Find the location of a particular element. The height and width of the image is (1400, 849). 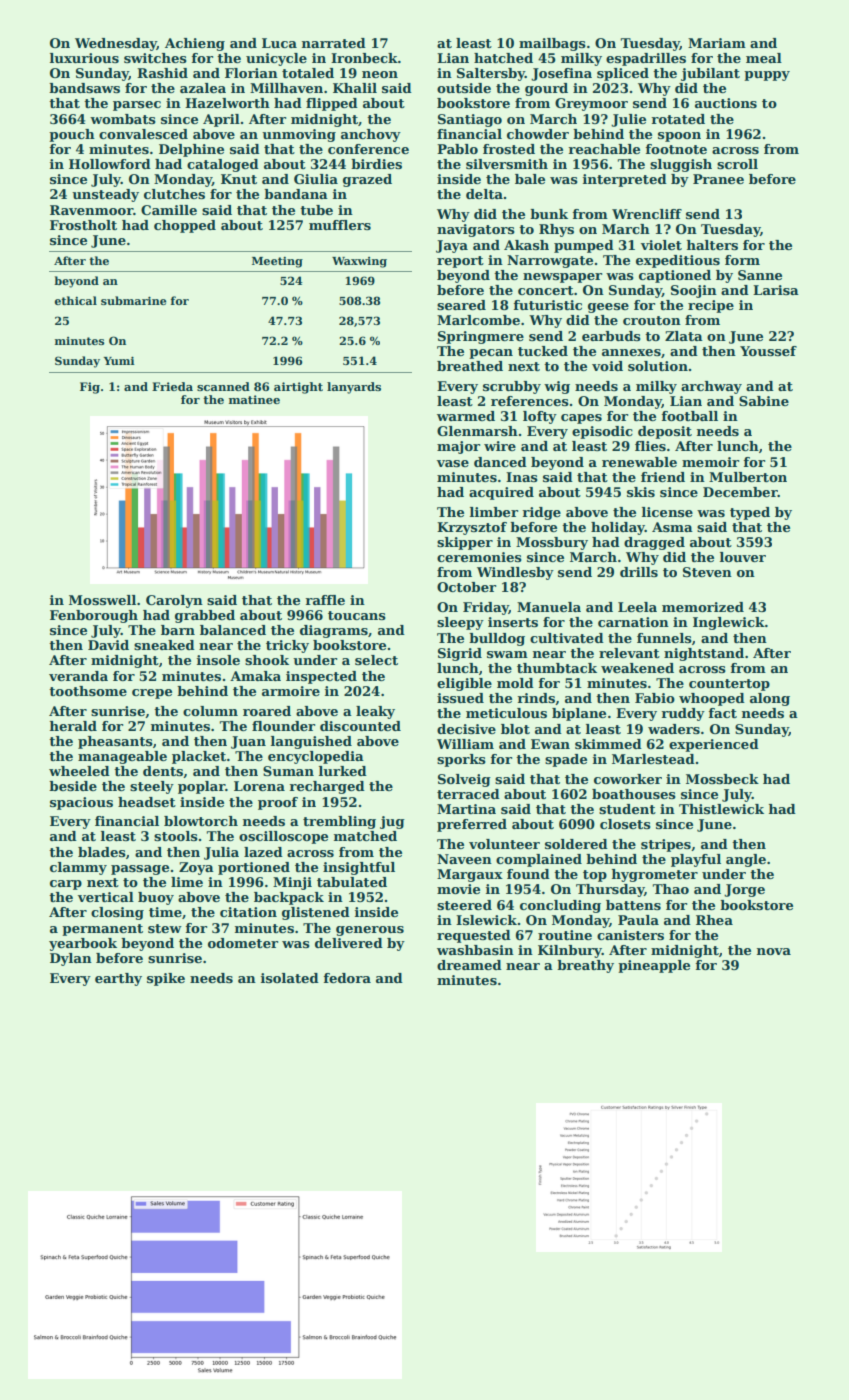

violet is located at coordinates (661, 245).
